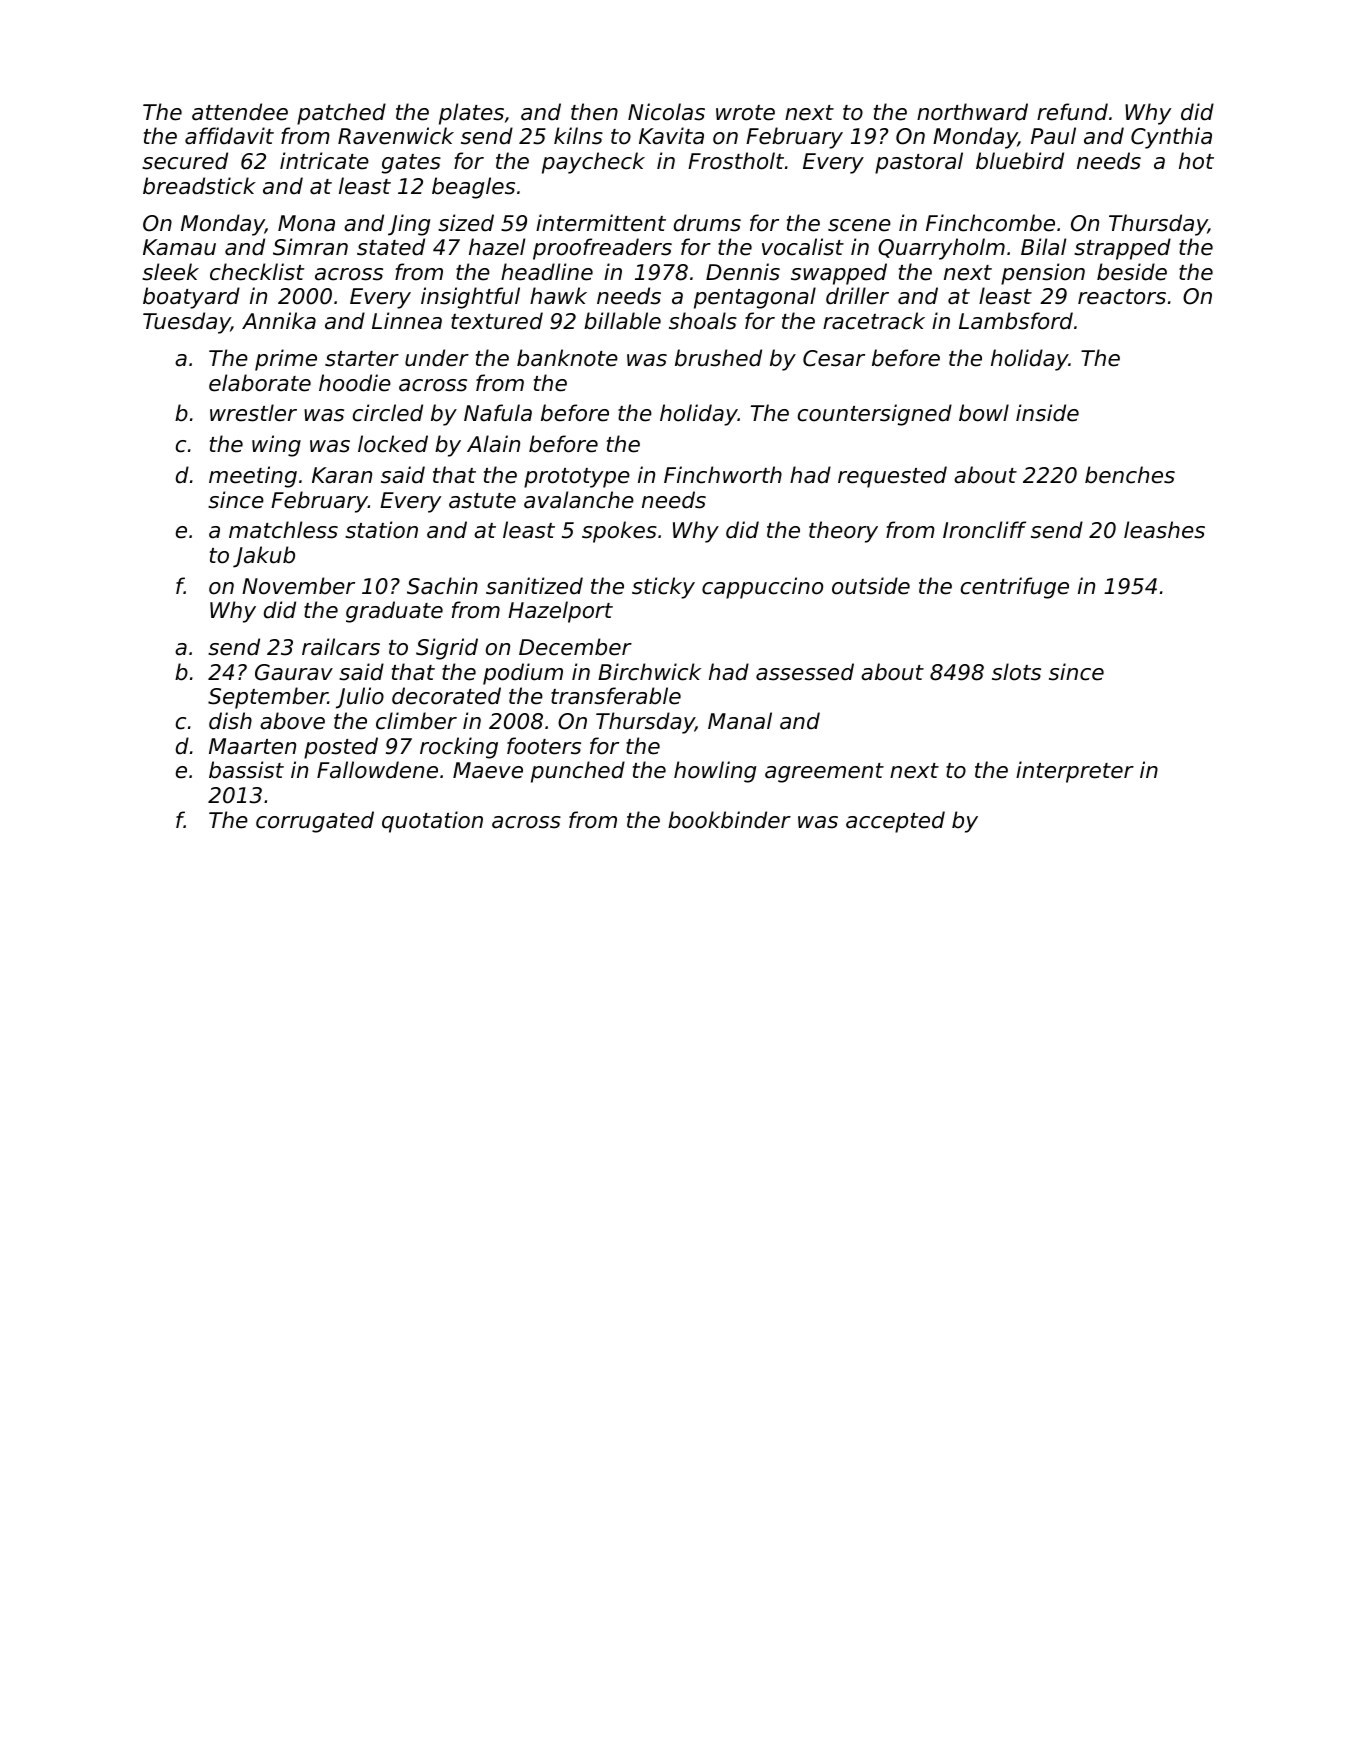  I want to click on under, so click(437, 358).
